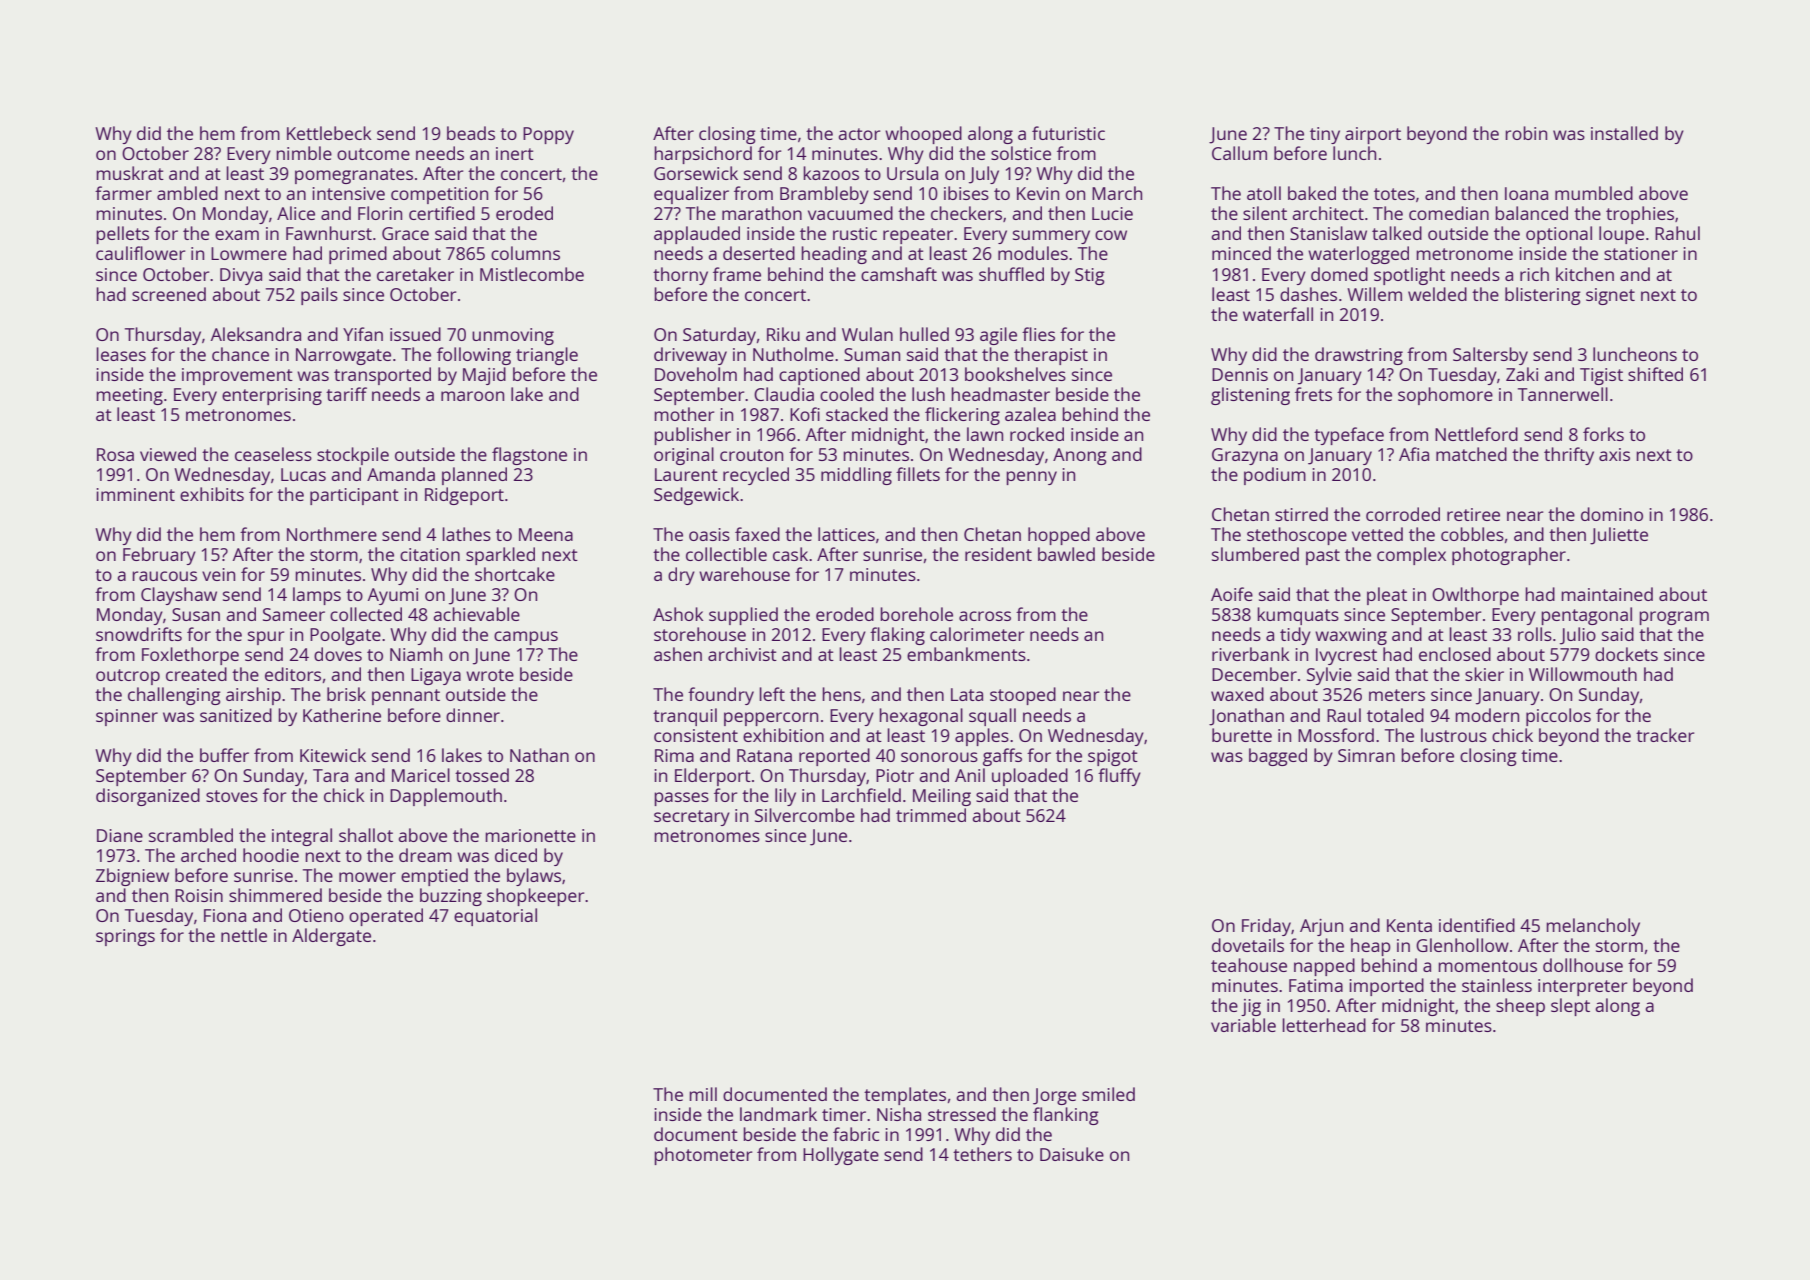 This screenshot has height=1280, width=1810. Describe the element at coordinates (329, 133) in the screenshot. I see `Kettlebeck` at that location.
